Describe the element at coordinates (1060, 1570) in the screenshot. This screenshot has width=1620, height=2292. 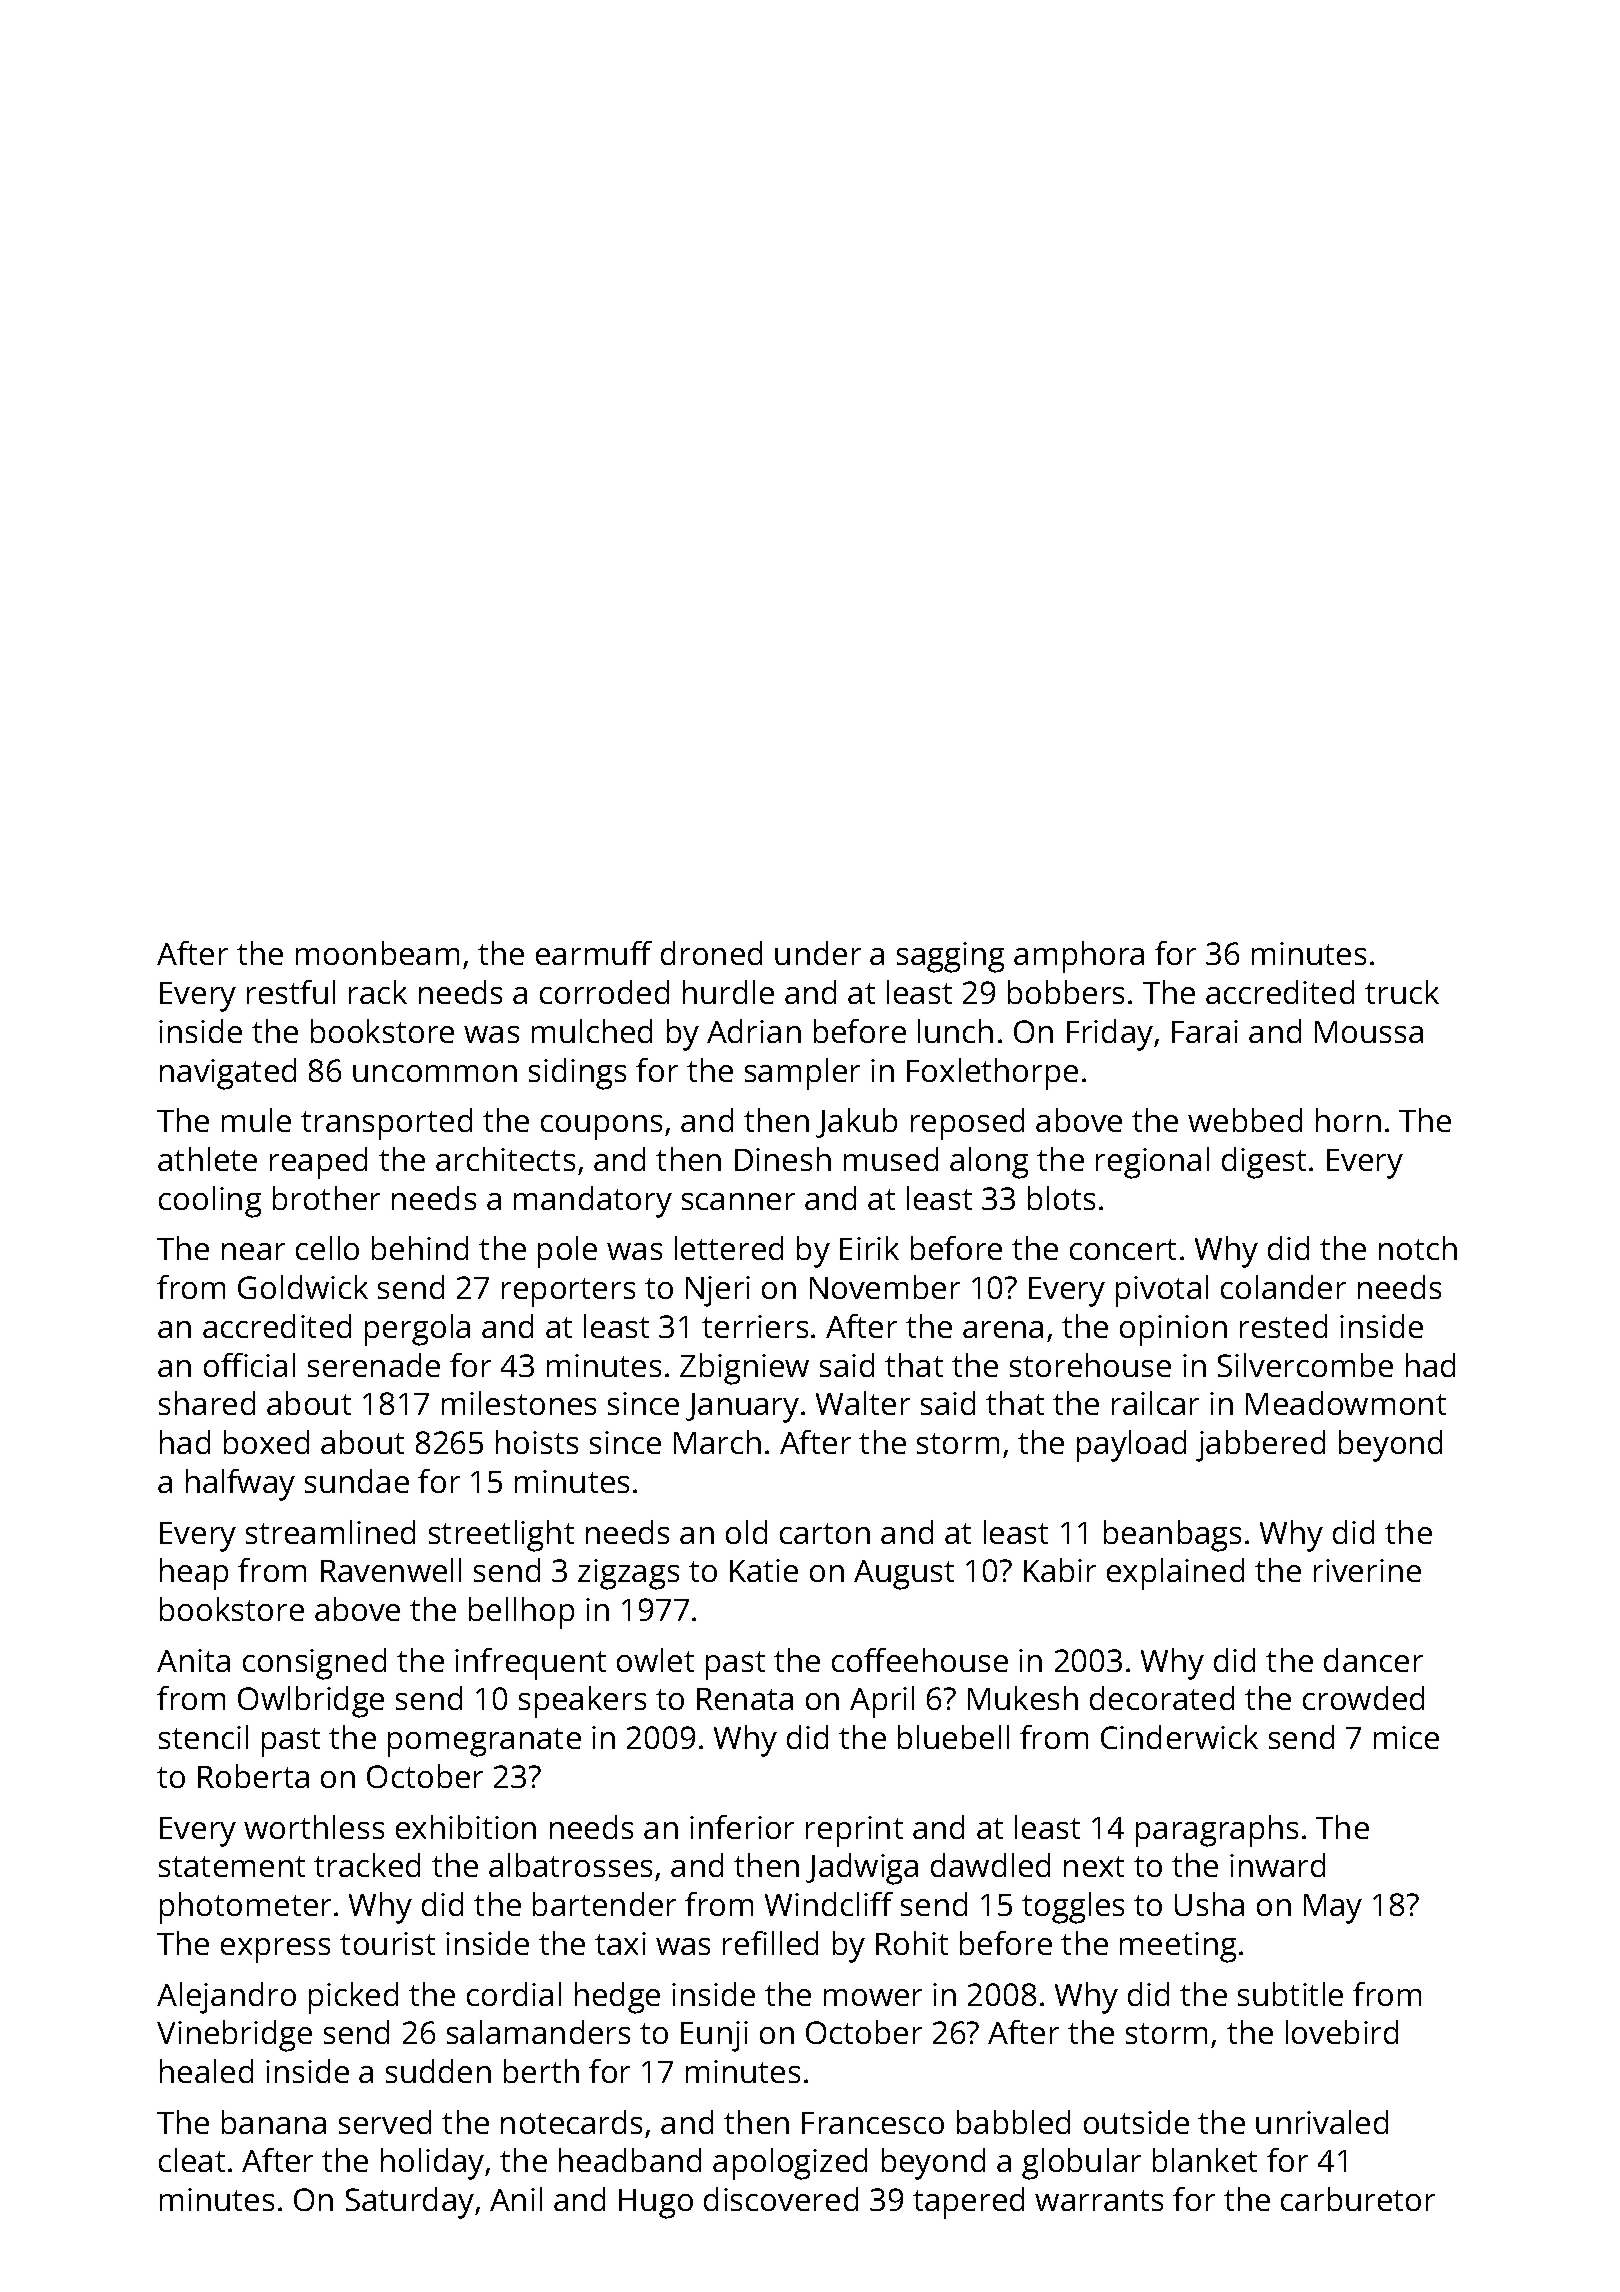
I see `Kabir` at that location.
